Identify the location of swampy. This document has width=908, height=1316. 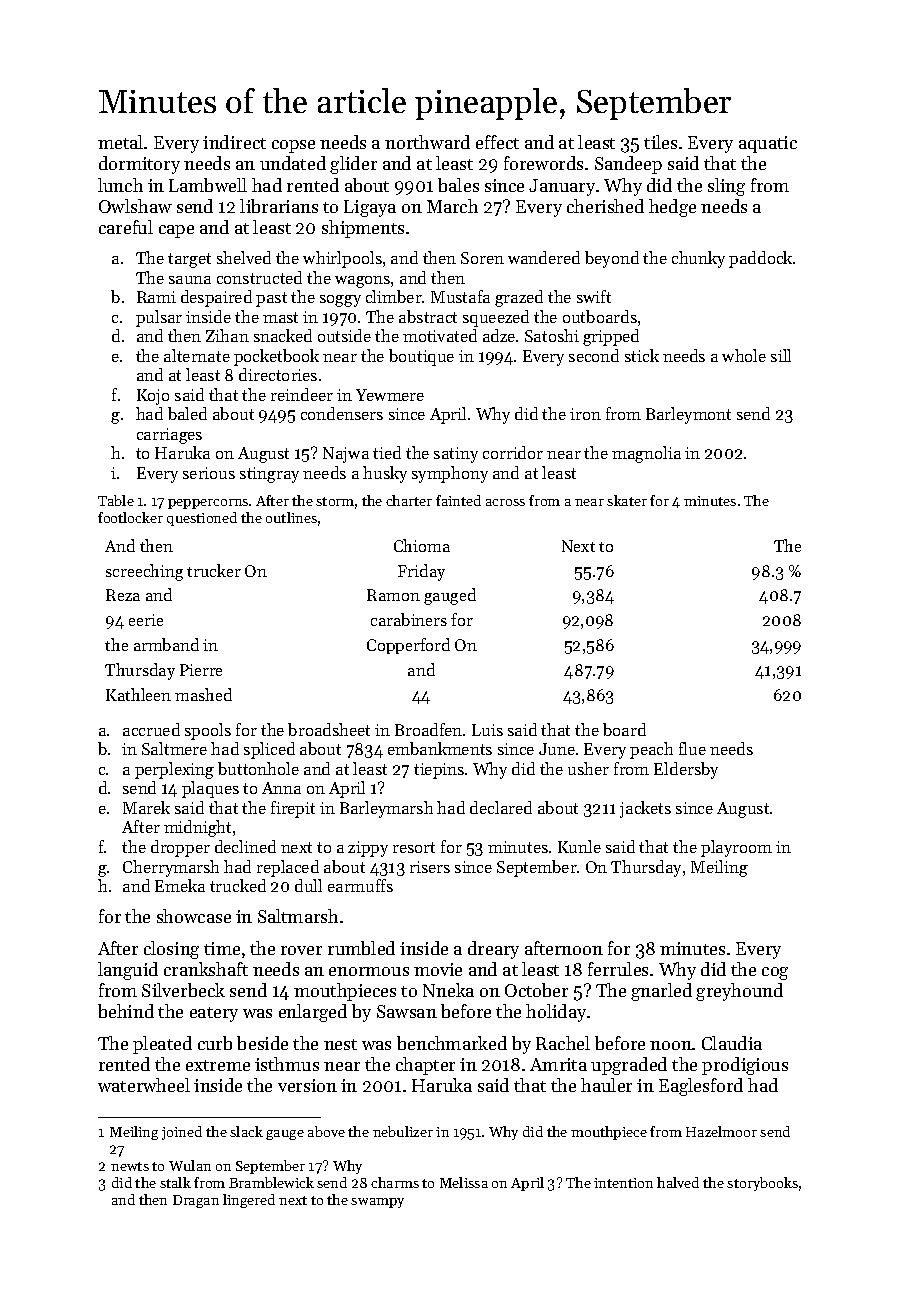
(377, 1203).
